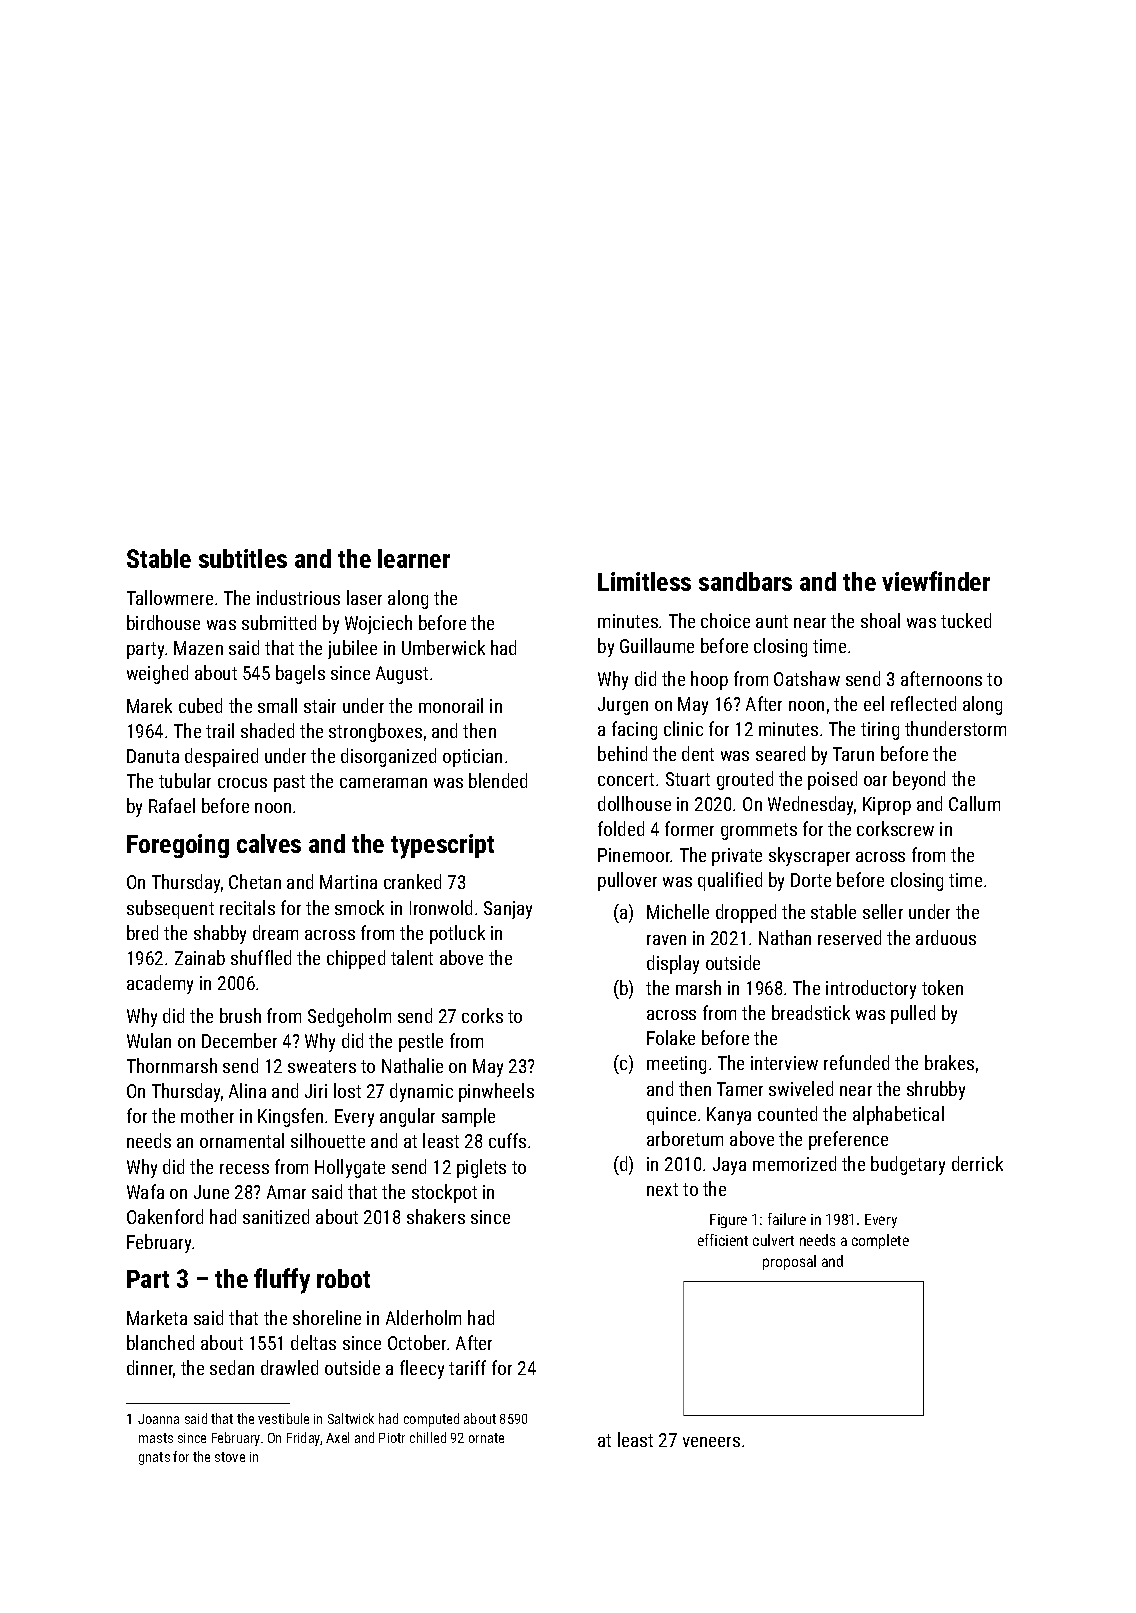 Image resolution: width=1136 pixels, height=1613 pixels. What do you see at coordinates (247, 907) in the screenshot?
I see `recitals` at bounding box center [247, 907].
